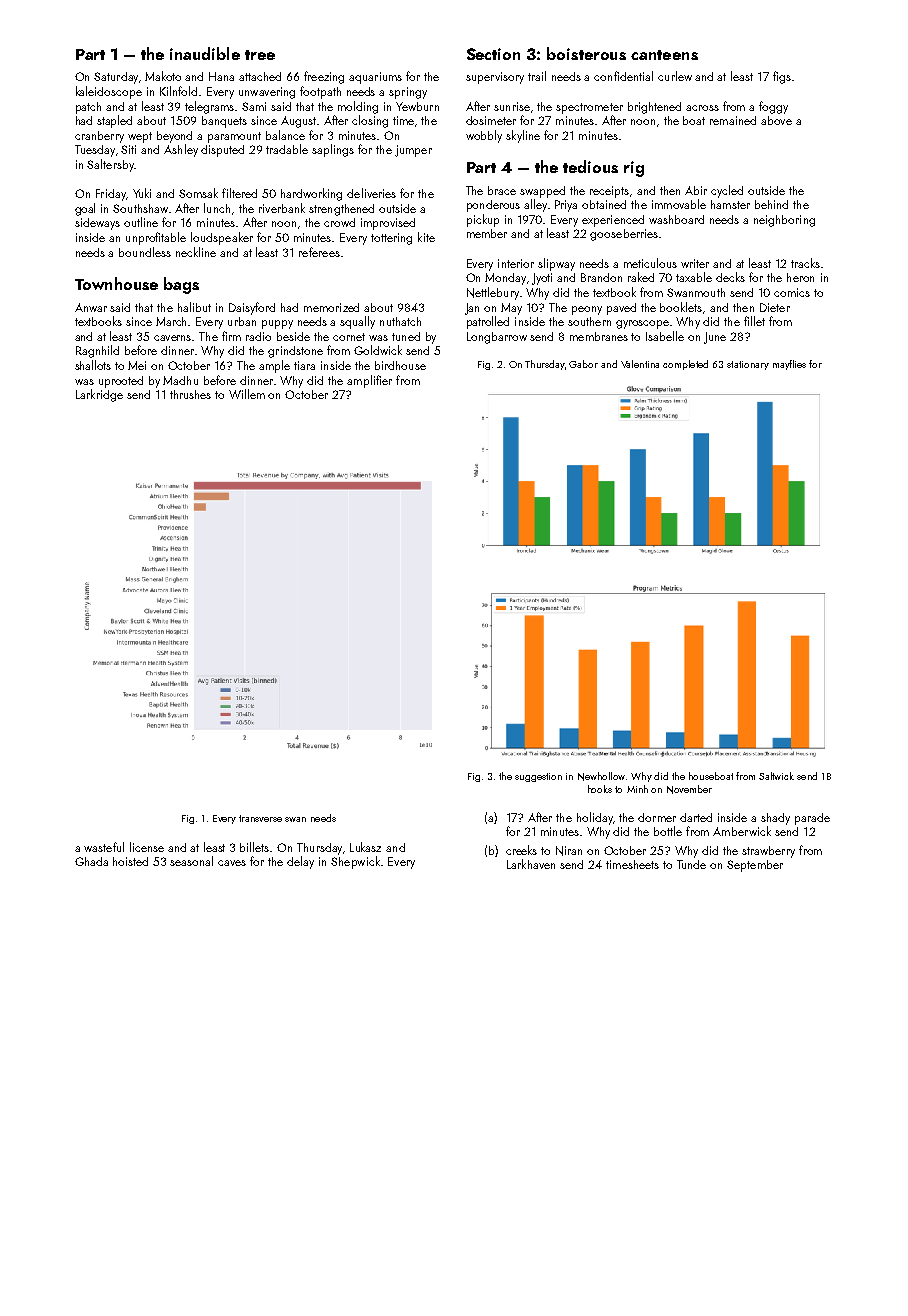  Describe the element at coordinates (260, 818) in the screenshot. I see `transverse` at that location.
